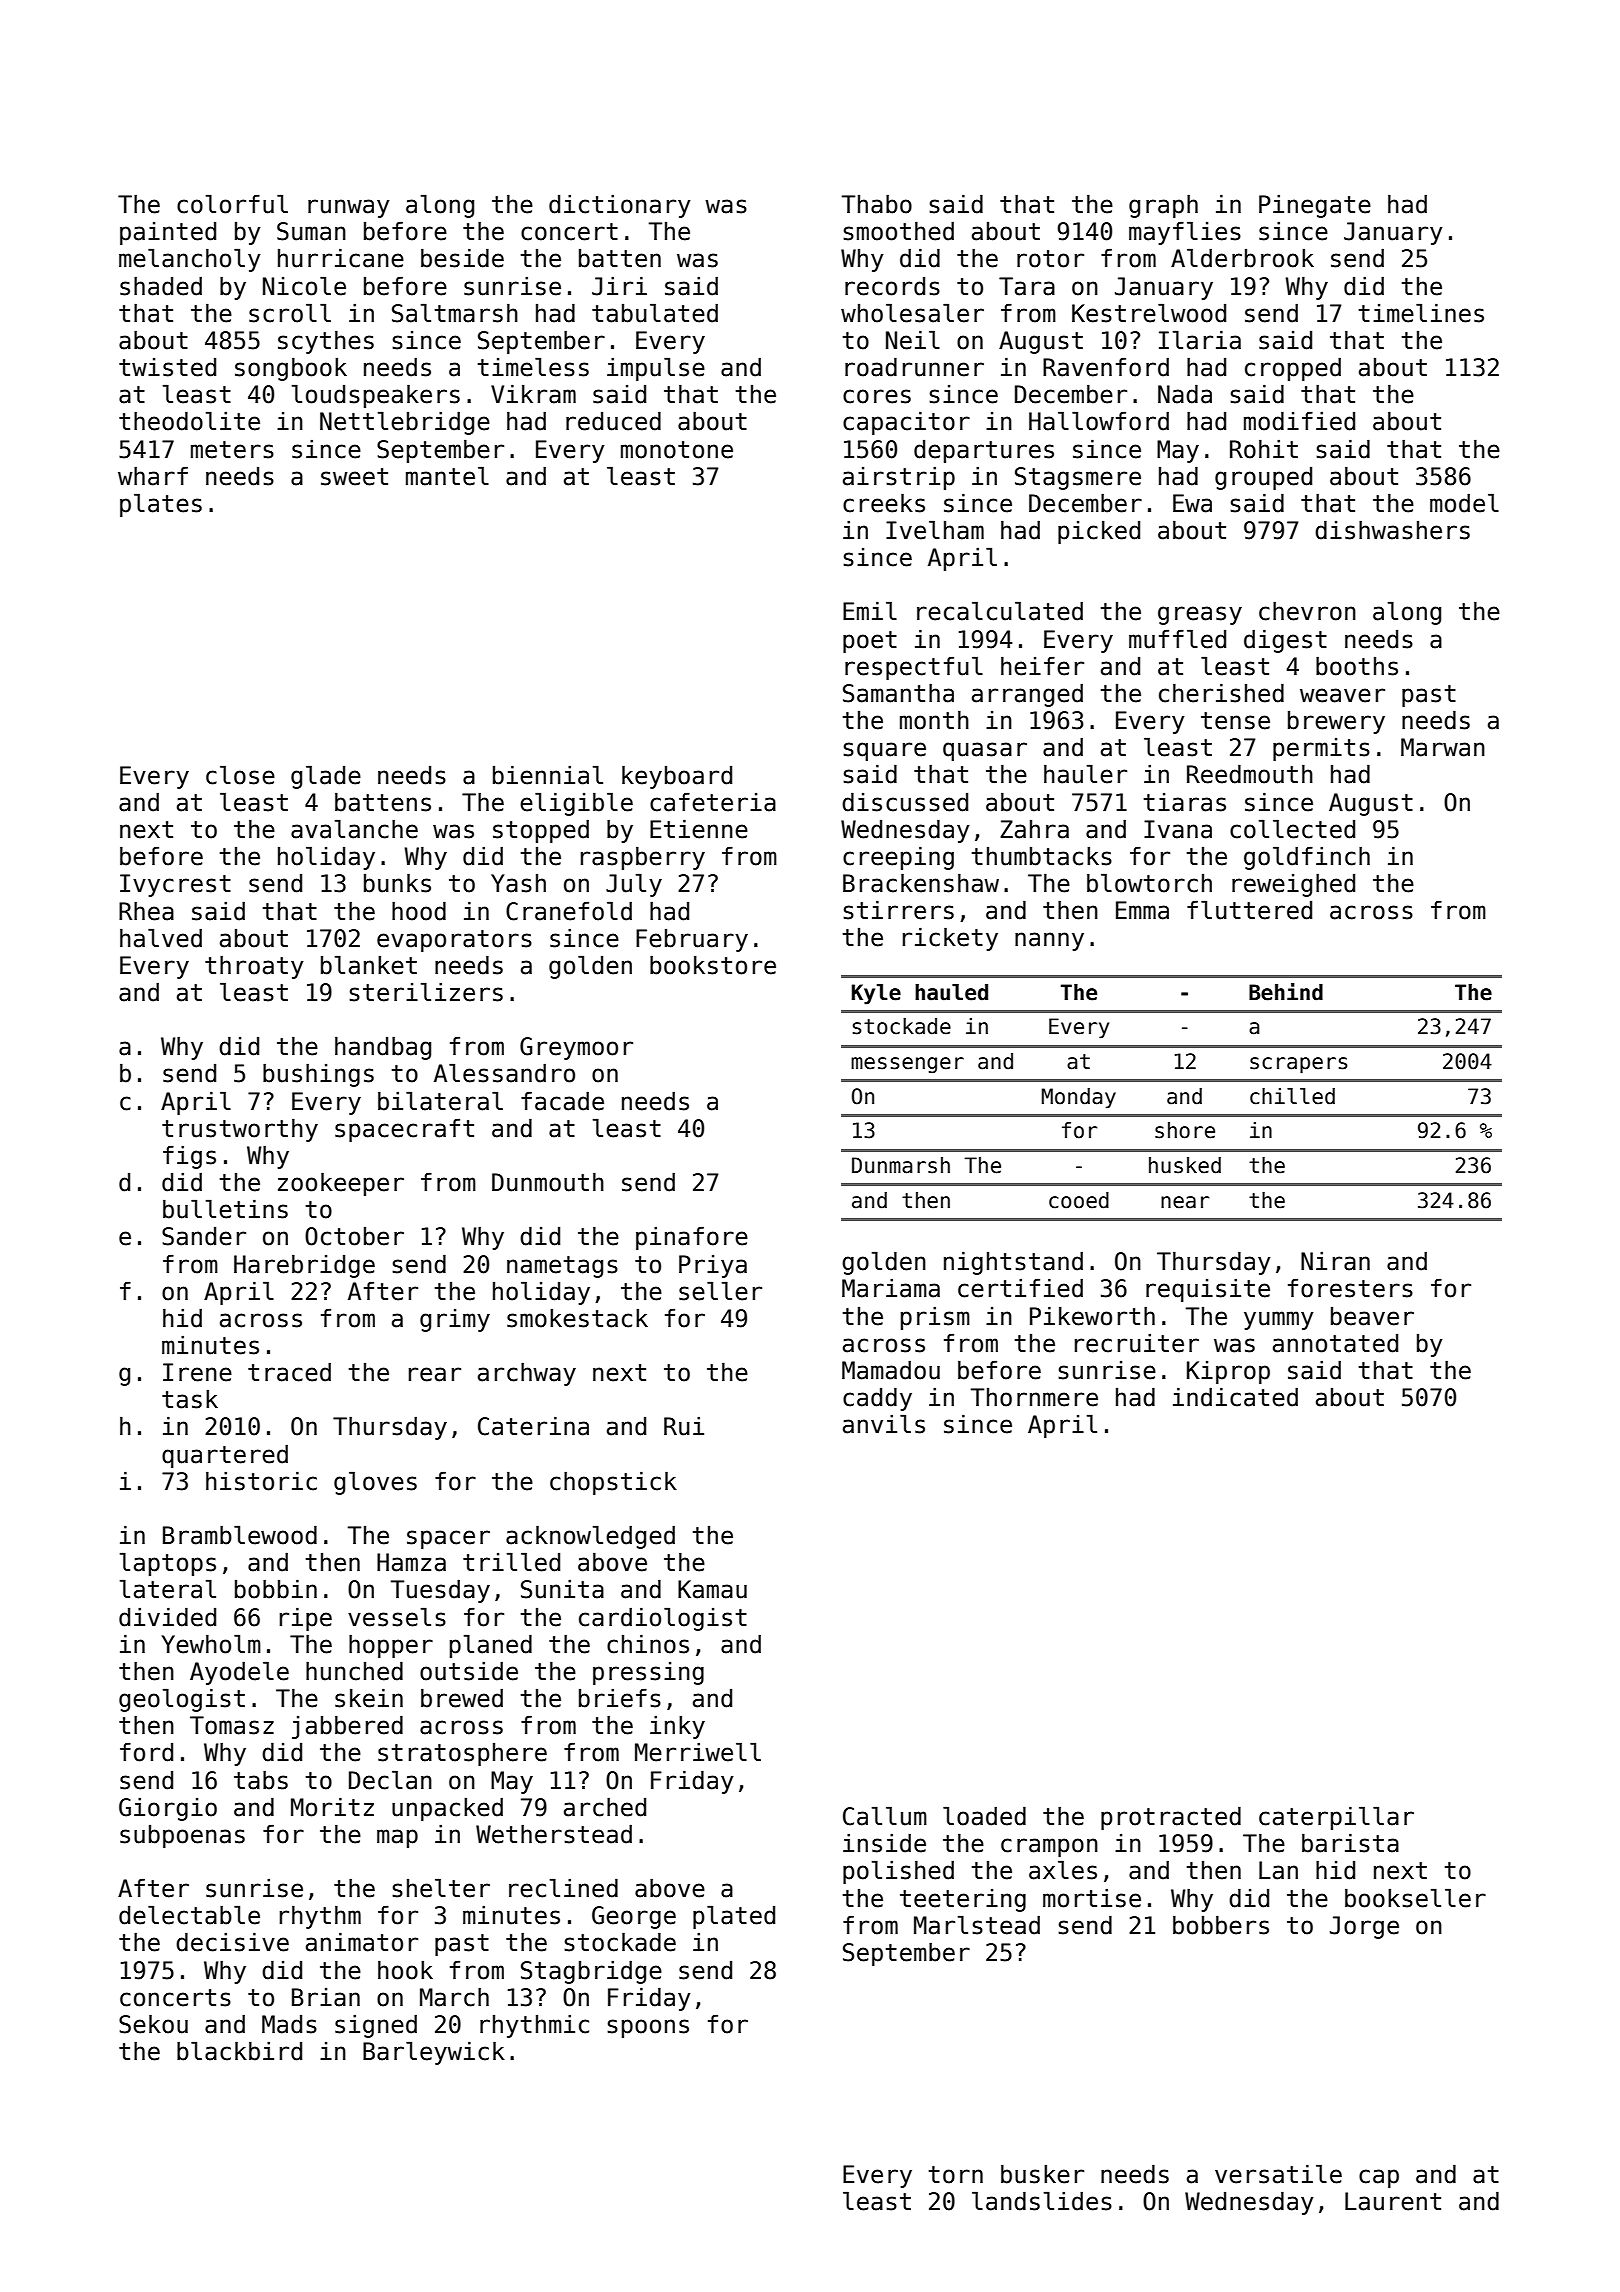 This document has height=2292, width=1620. I want to click on Behind, so click(1286, 992).
